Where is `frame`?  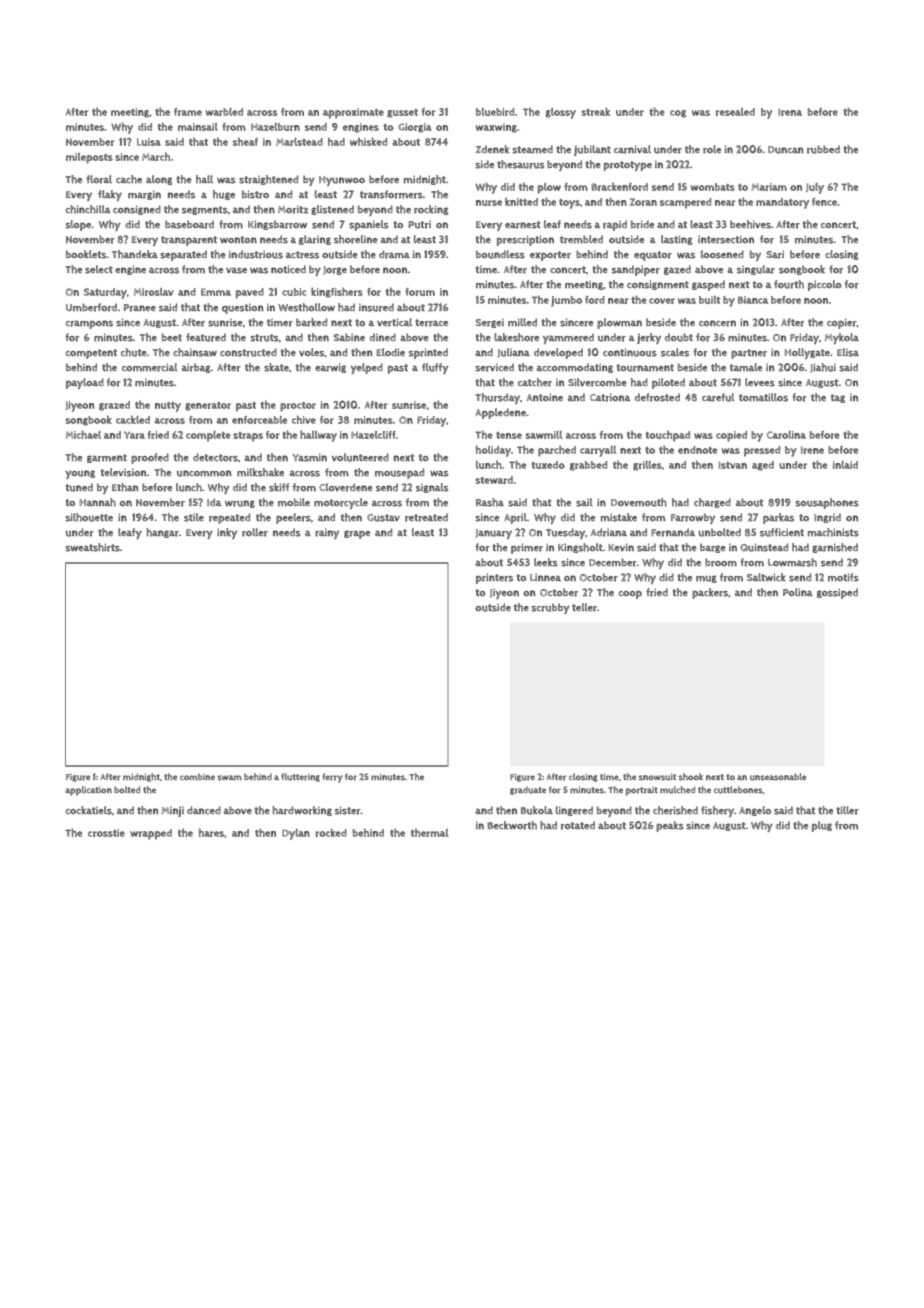
frame is located at coordinates (188, 112).
